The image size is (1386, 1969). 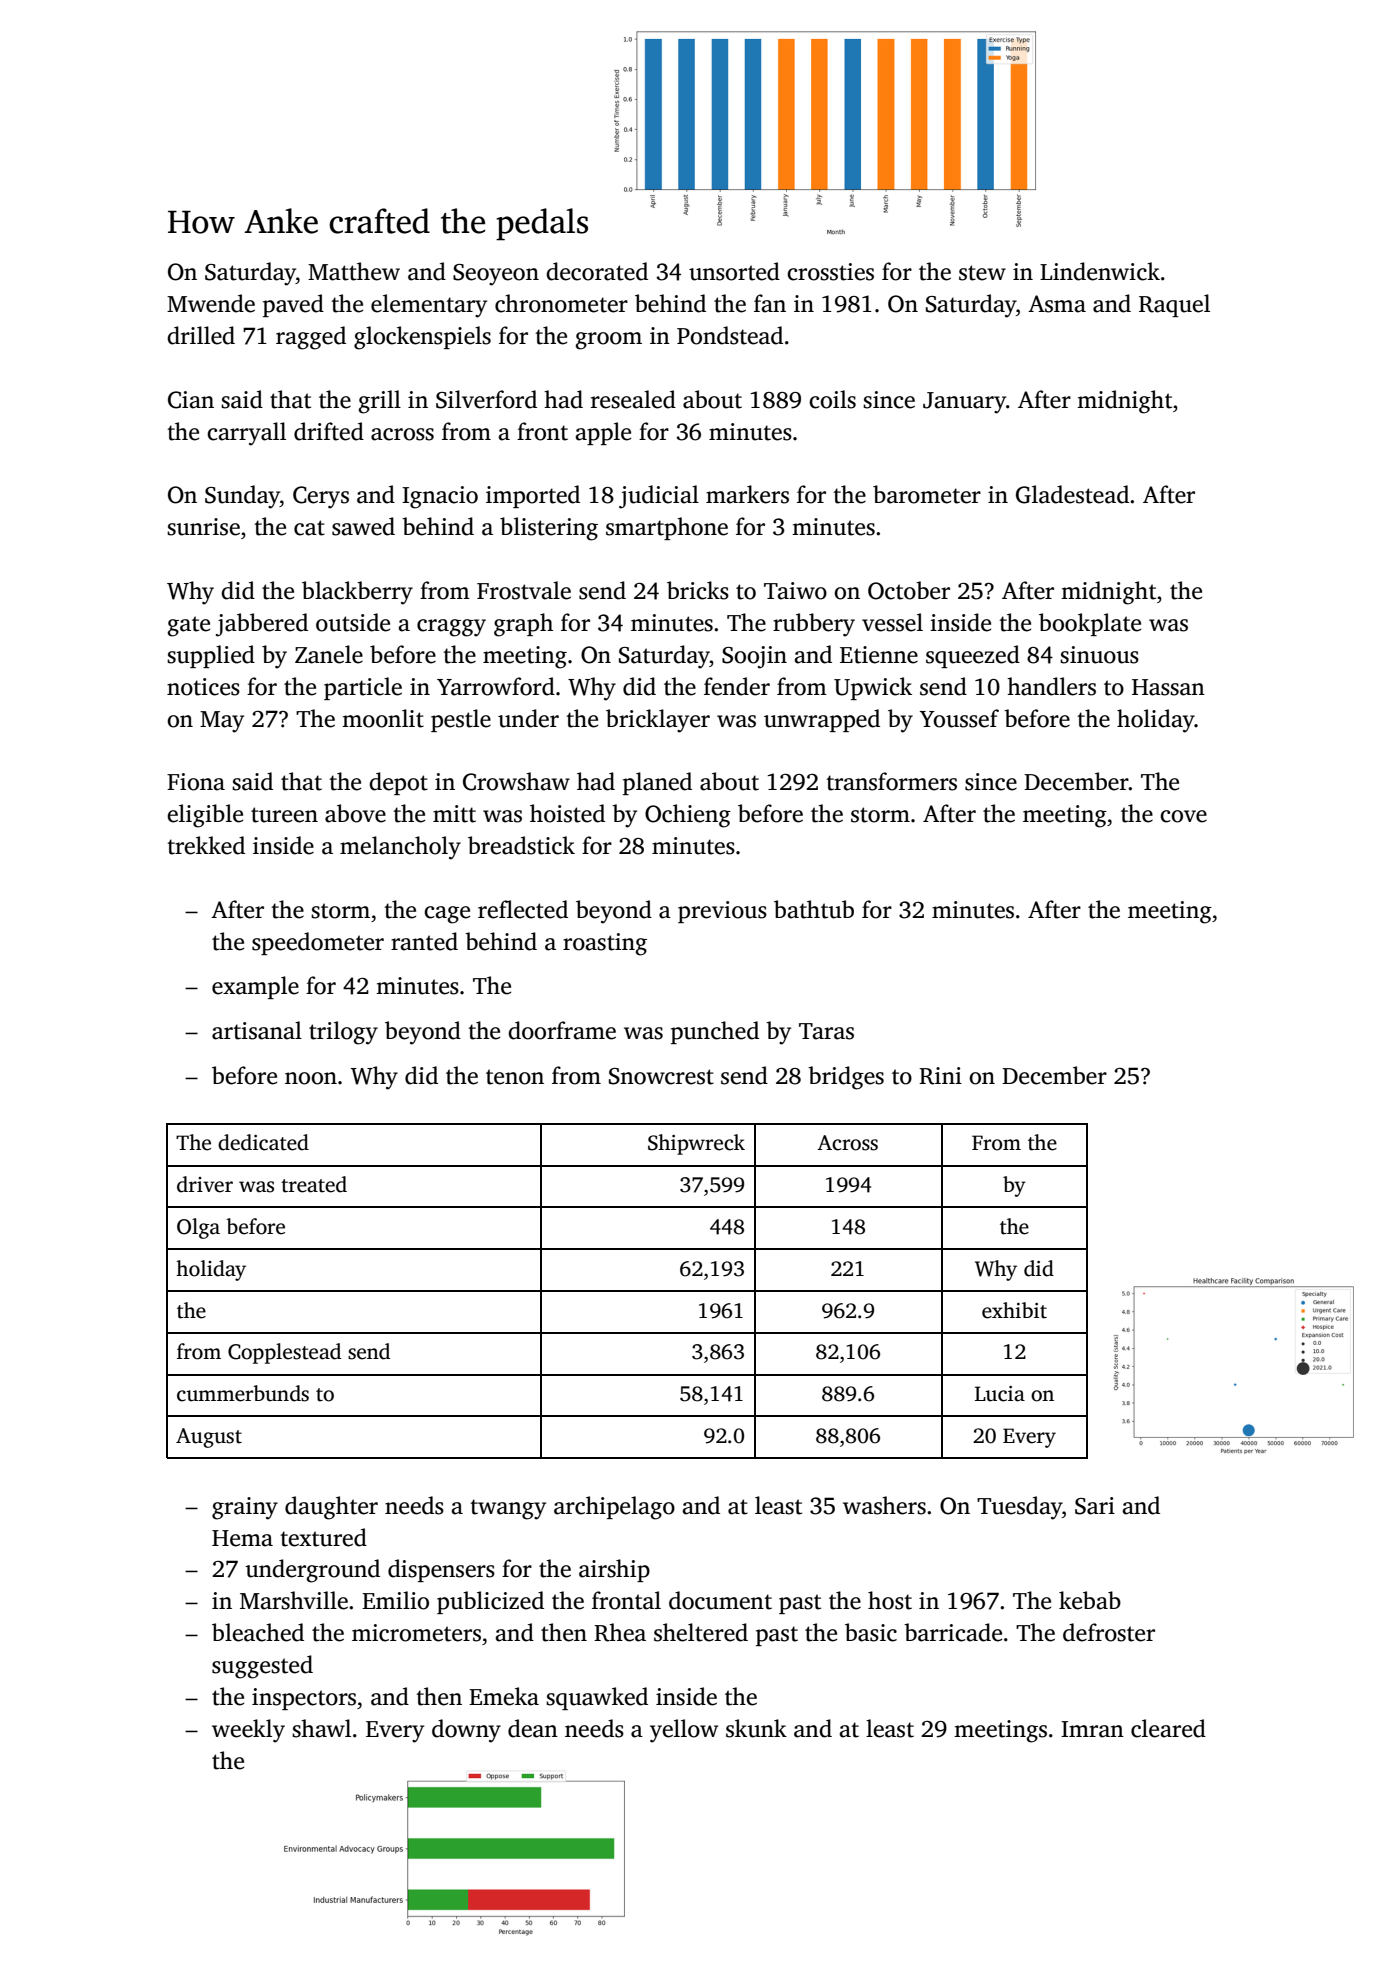 I want to click on suggested, so click(x=262, y=1667).
